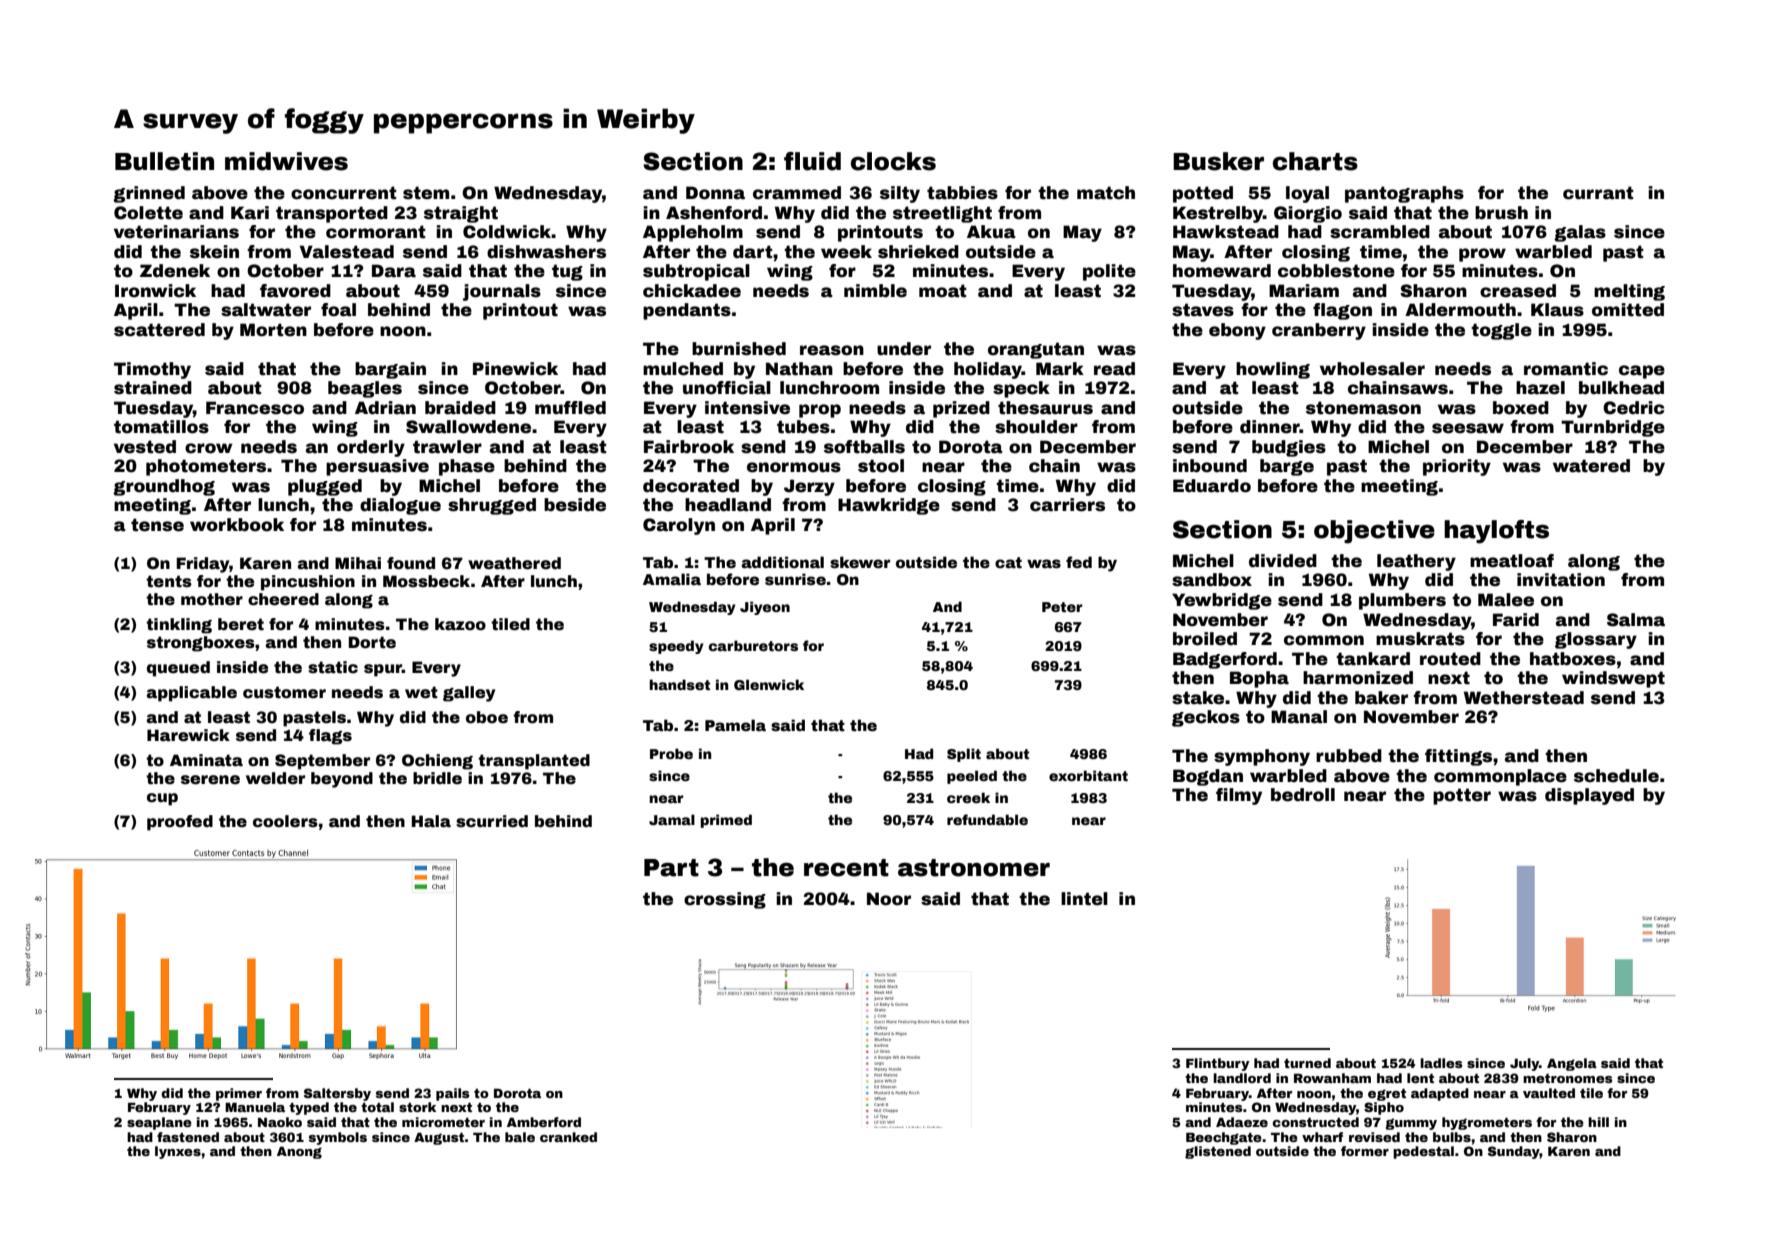  What do you see at coordinates (1423, 1152) in the image?
I see `pedestal` at bounding box center [1423, 1152].
